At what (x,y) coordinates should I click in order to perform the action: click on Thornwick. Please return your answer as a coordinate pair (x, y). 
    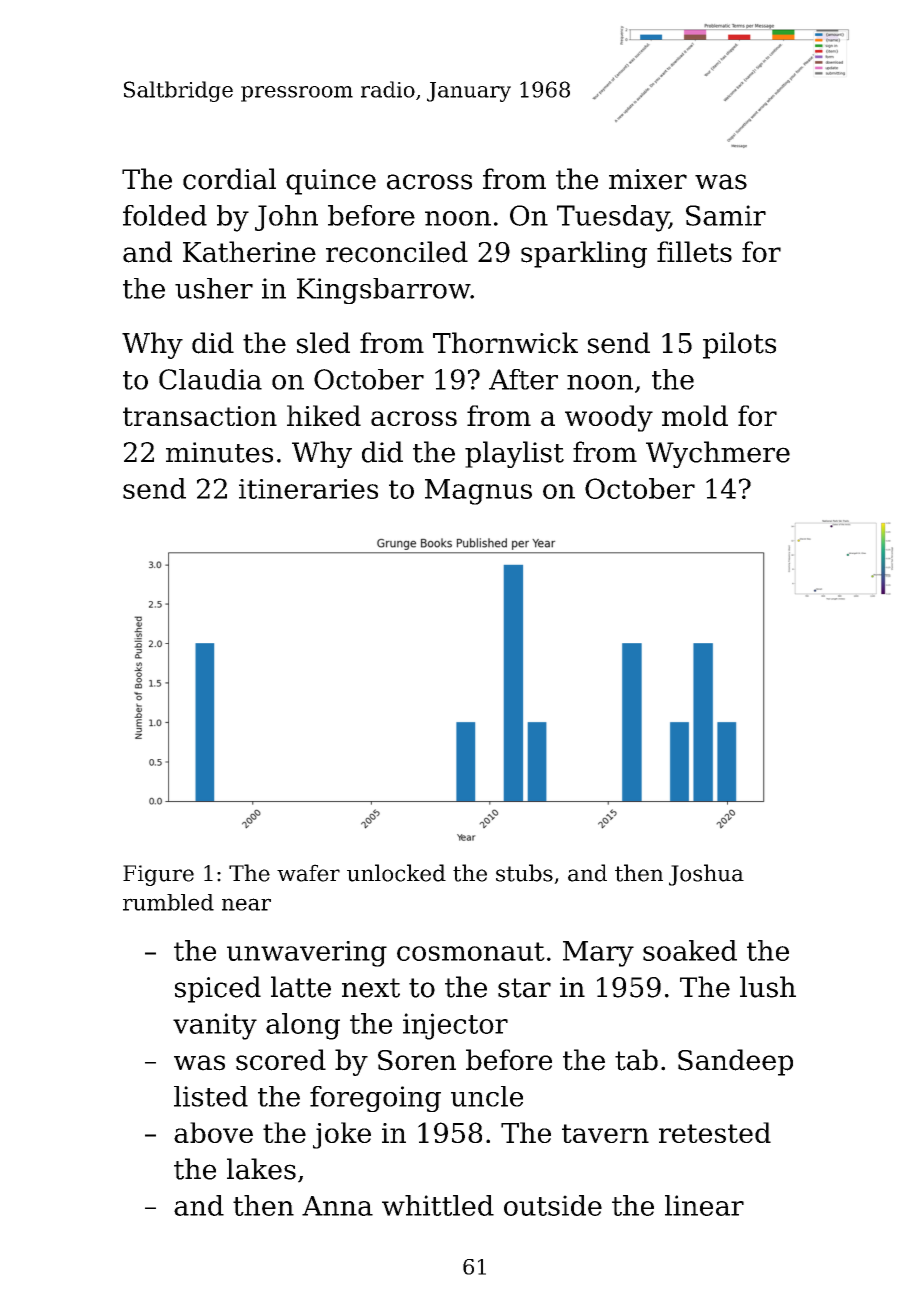
    Looking at the image, I should click on (505, 343).
